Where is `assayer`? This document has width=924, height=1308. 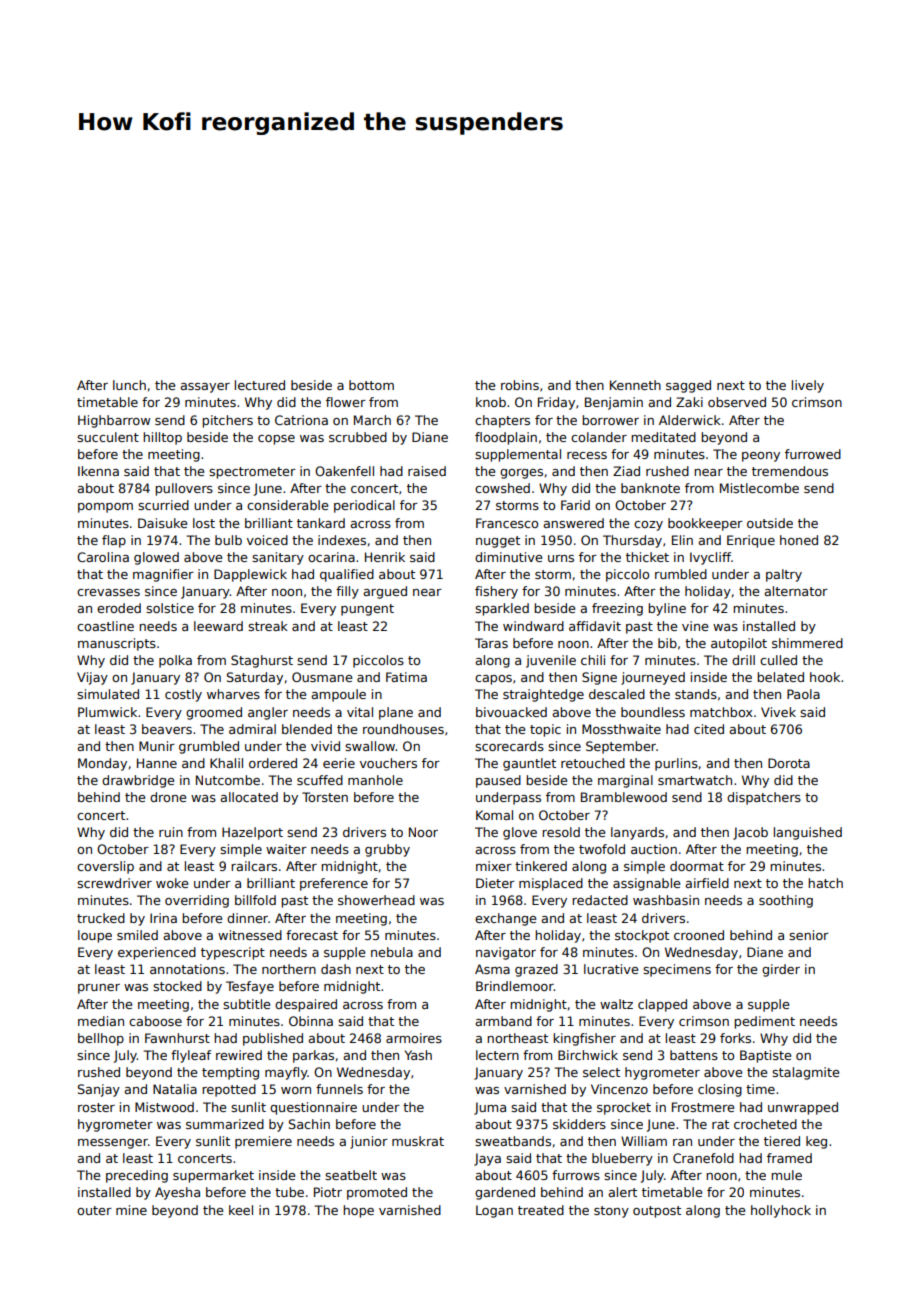 assayer is located at coordinates (205, 388).
